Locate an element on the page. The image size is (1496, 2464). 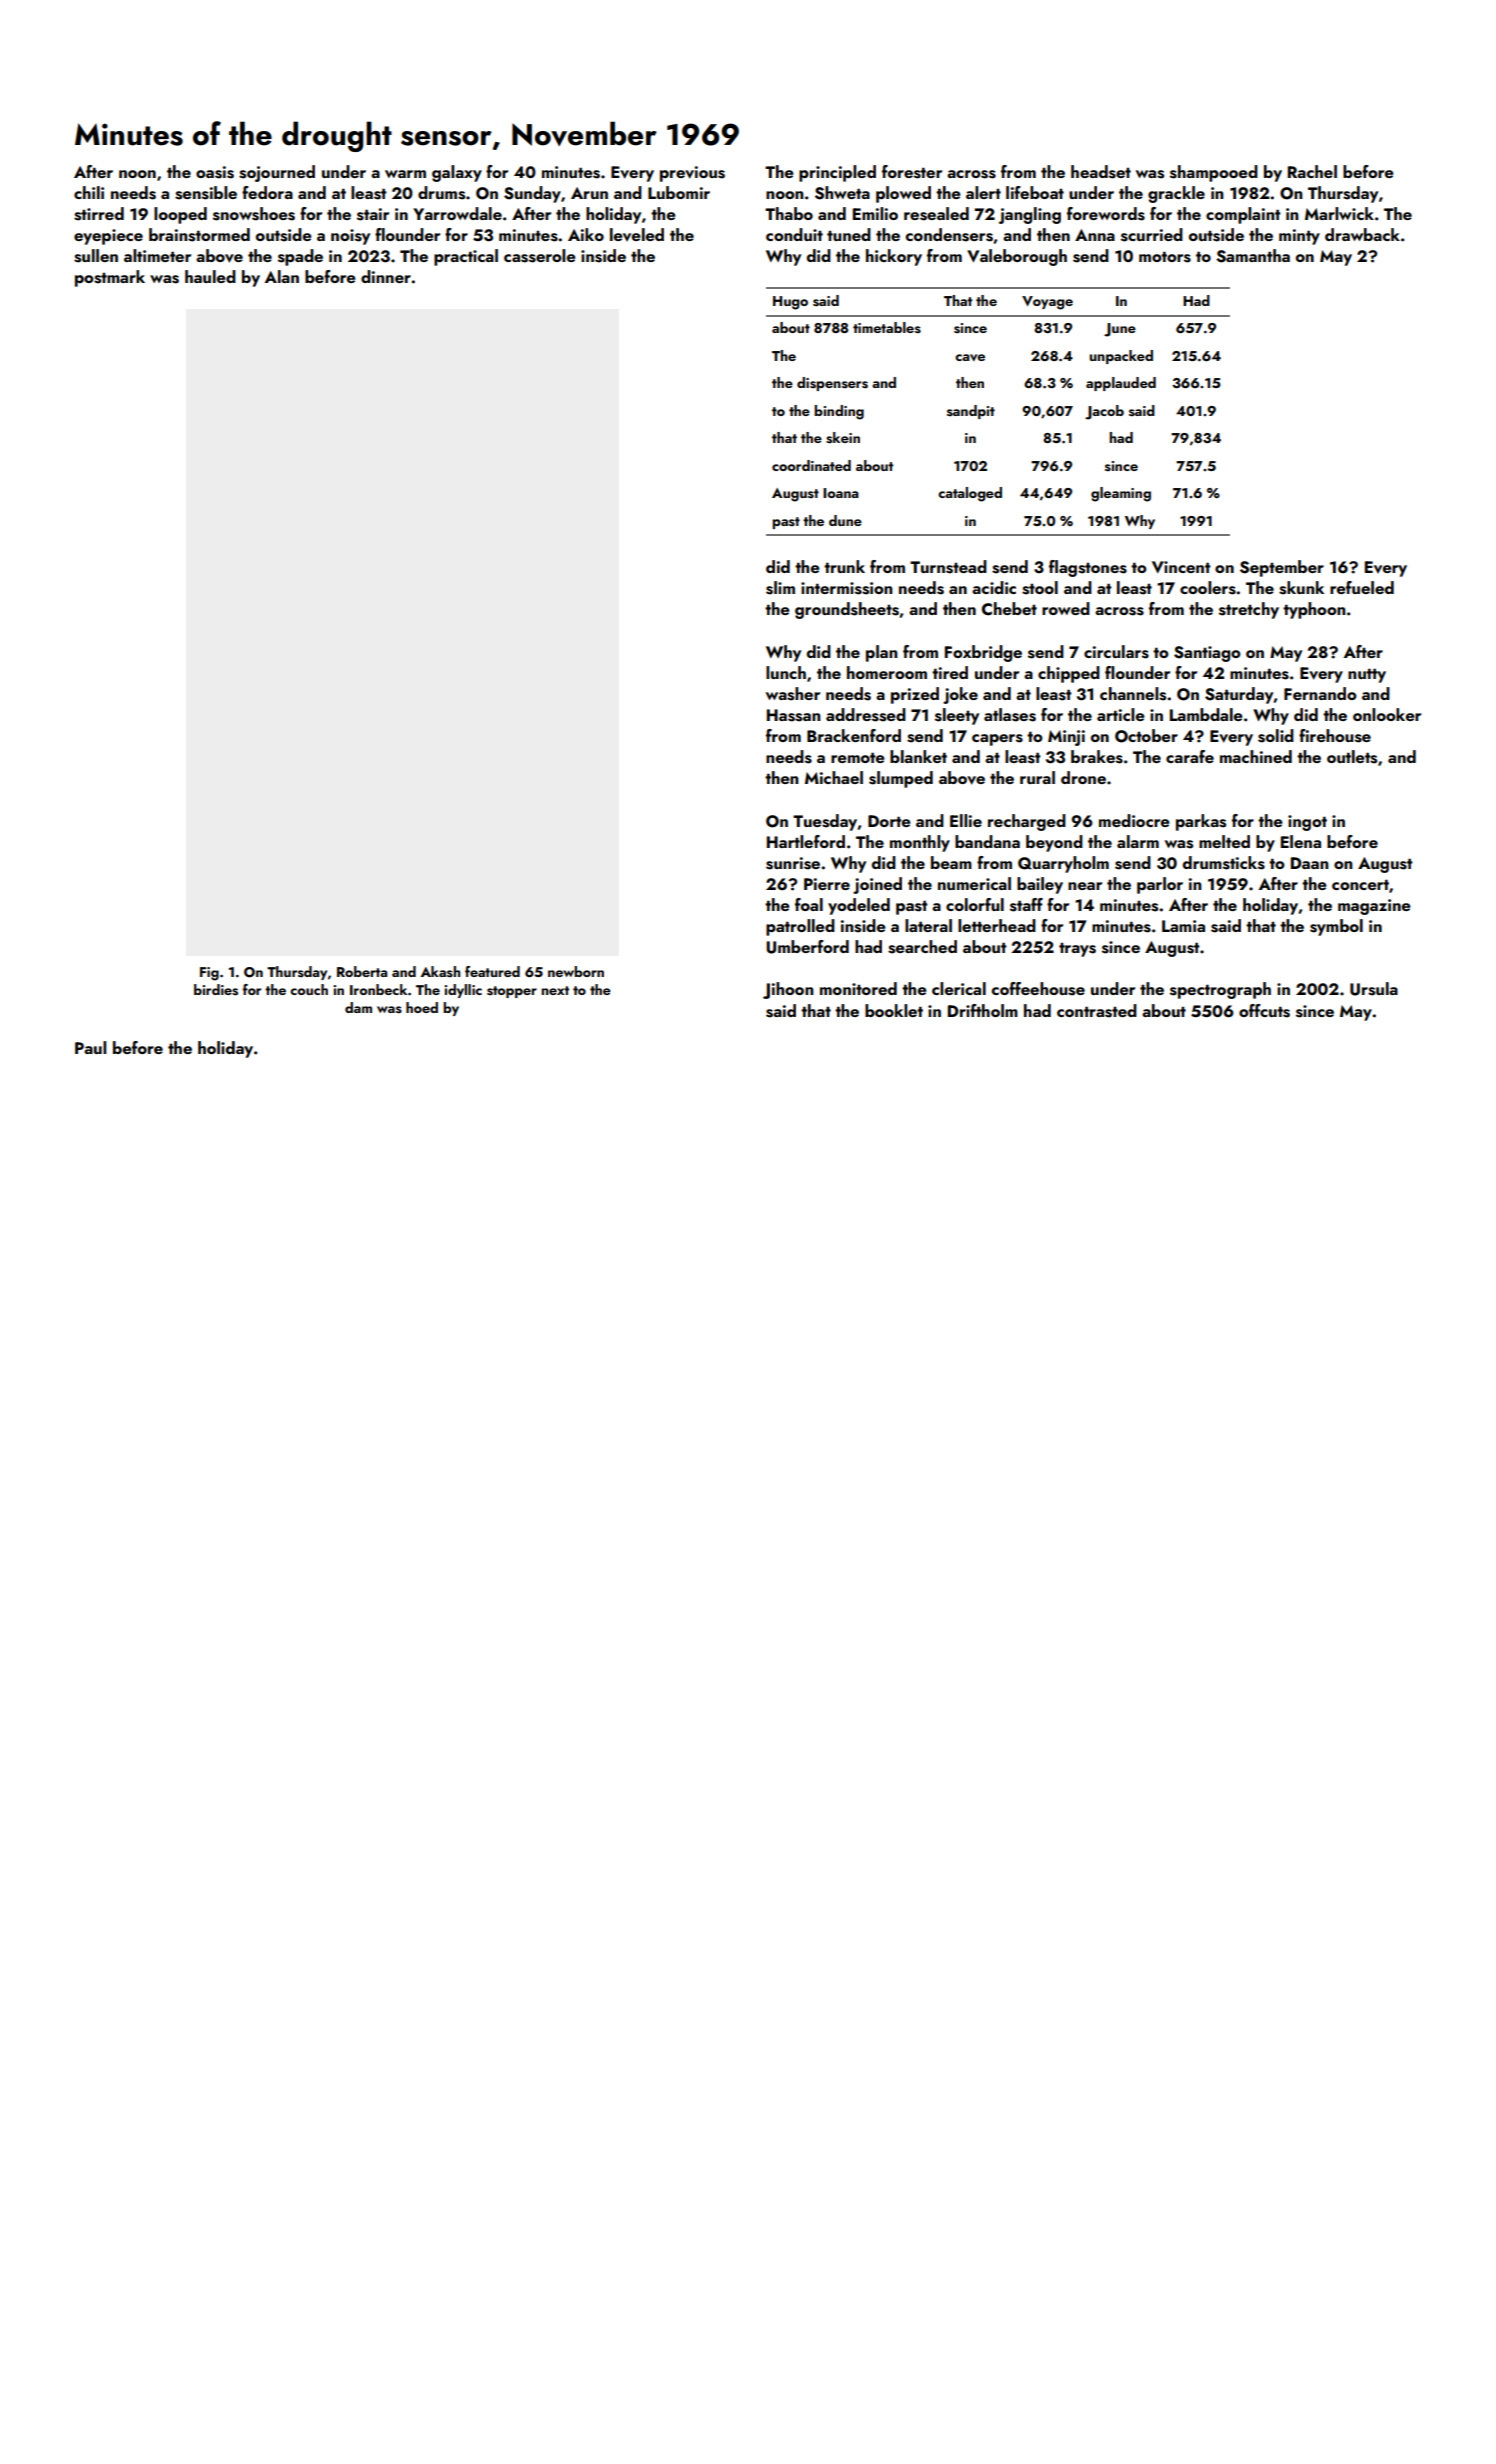
Michael is located at coordinates (834, 777).
